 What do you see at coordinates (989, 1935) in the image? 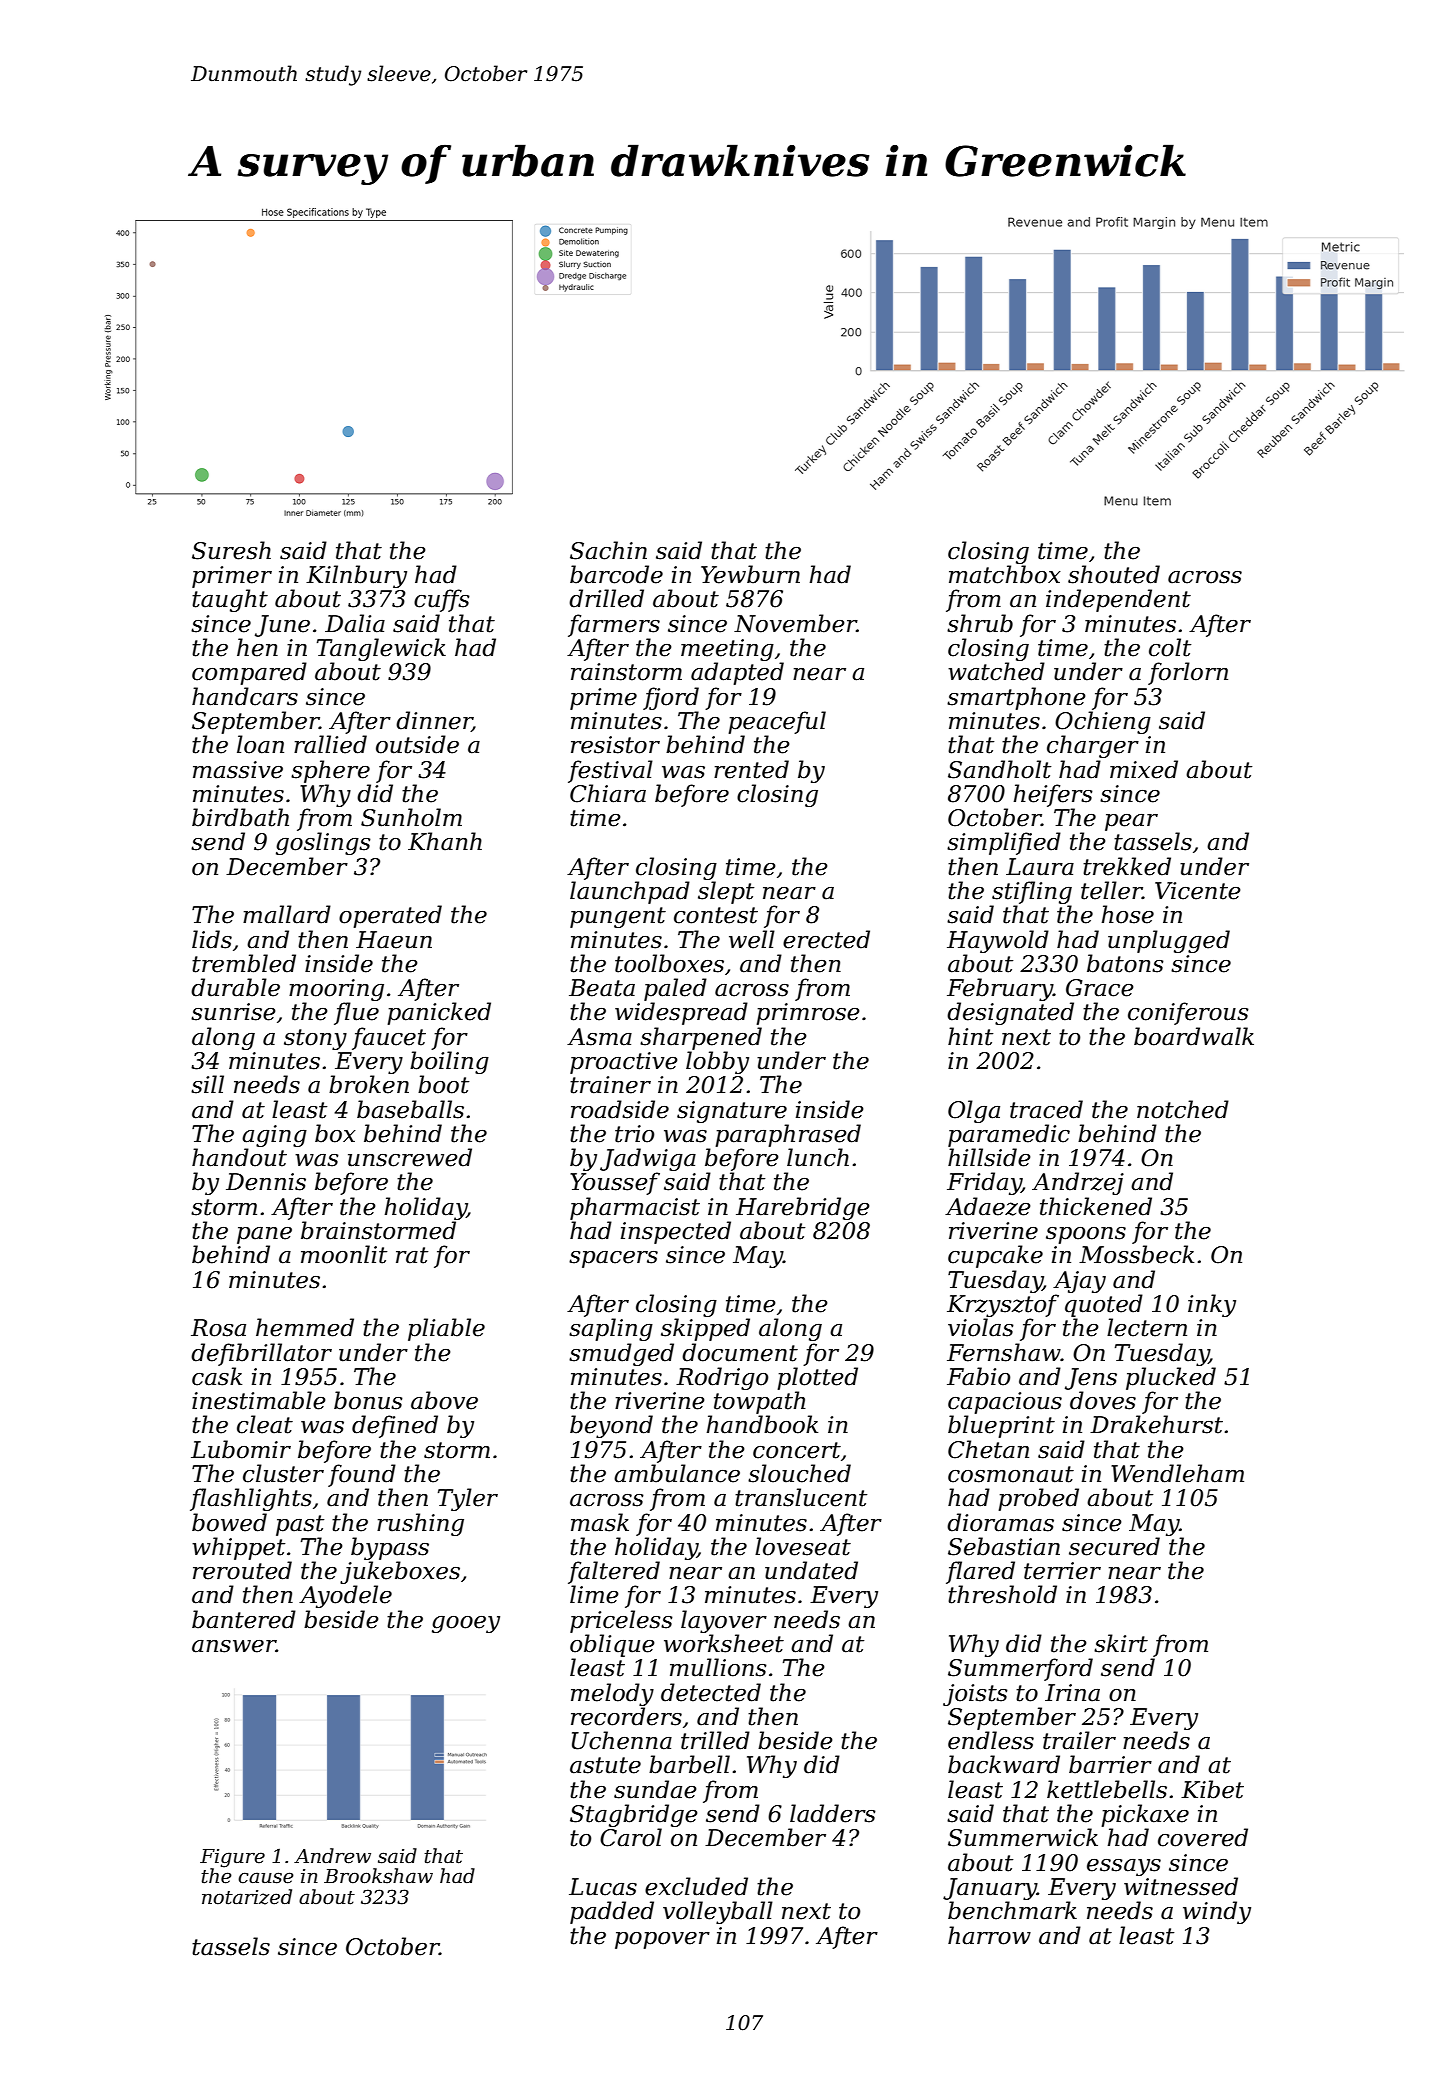
I see `harrow` at bounding box center [989, 1935].
